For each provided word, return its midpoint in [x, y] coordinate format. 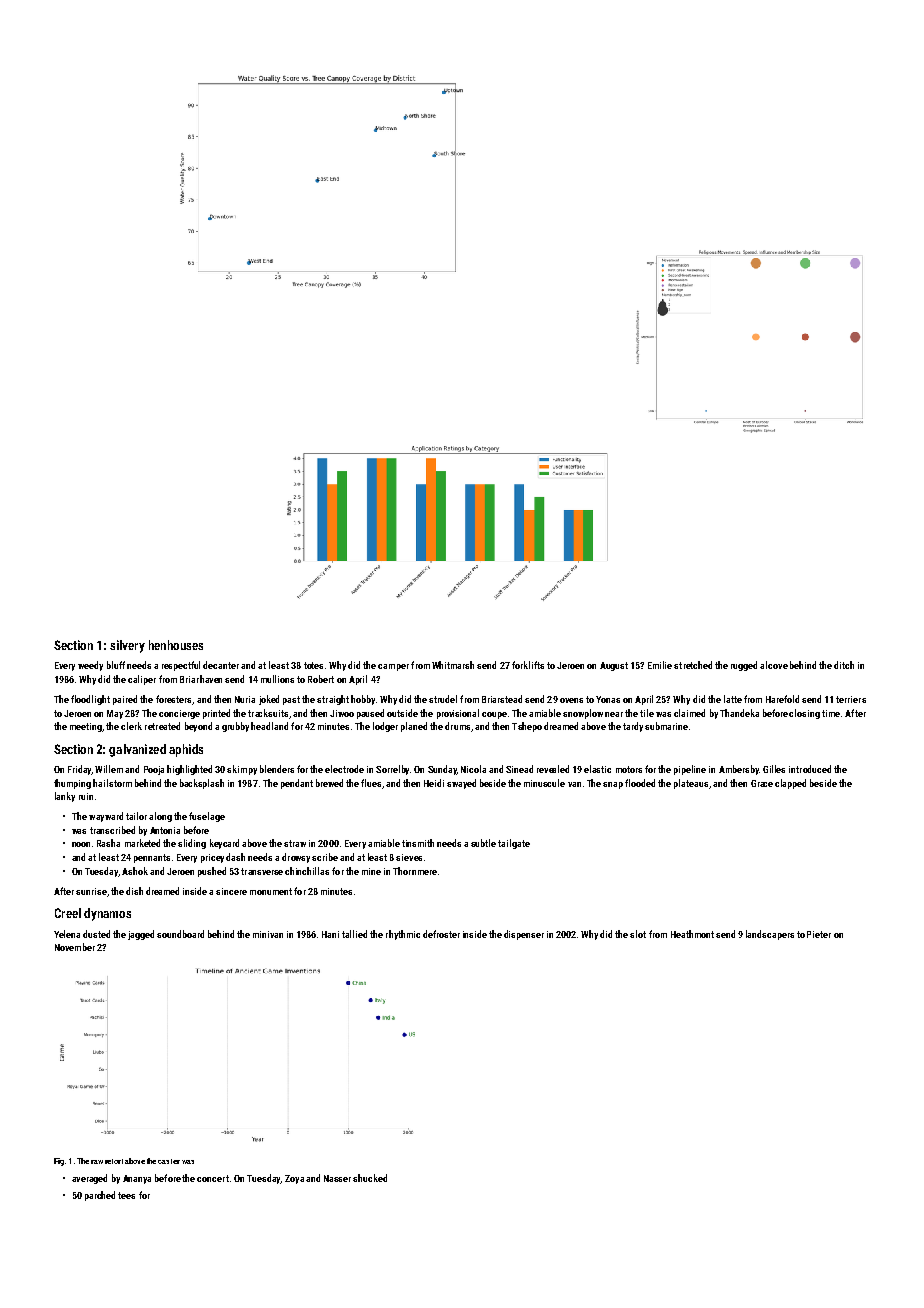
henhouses [176, 645]
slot [638, 934]
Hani [330, 934]
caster [169, 1161]
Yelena [67, 934]
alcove [774, 665]
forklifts [528, 665]
